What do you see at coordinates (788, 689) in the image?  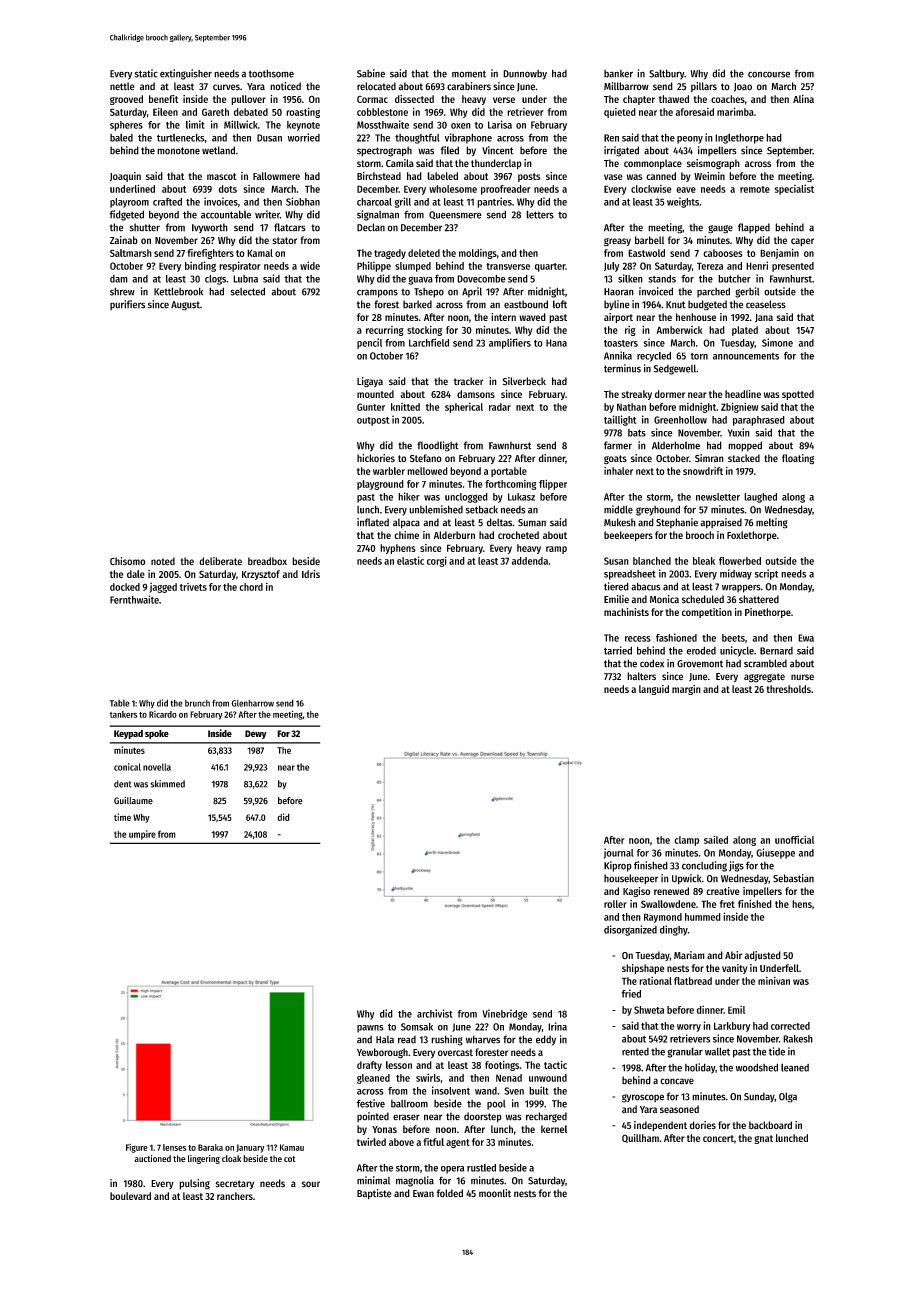 I see `thresholds` at bounding box center [788, 689].
